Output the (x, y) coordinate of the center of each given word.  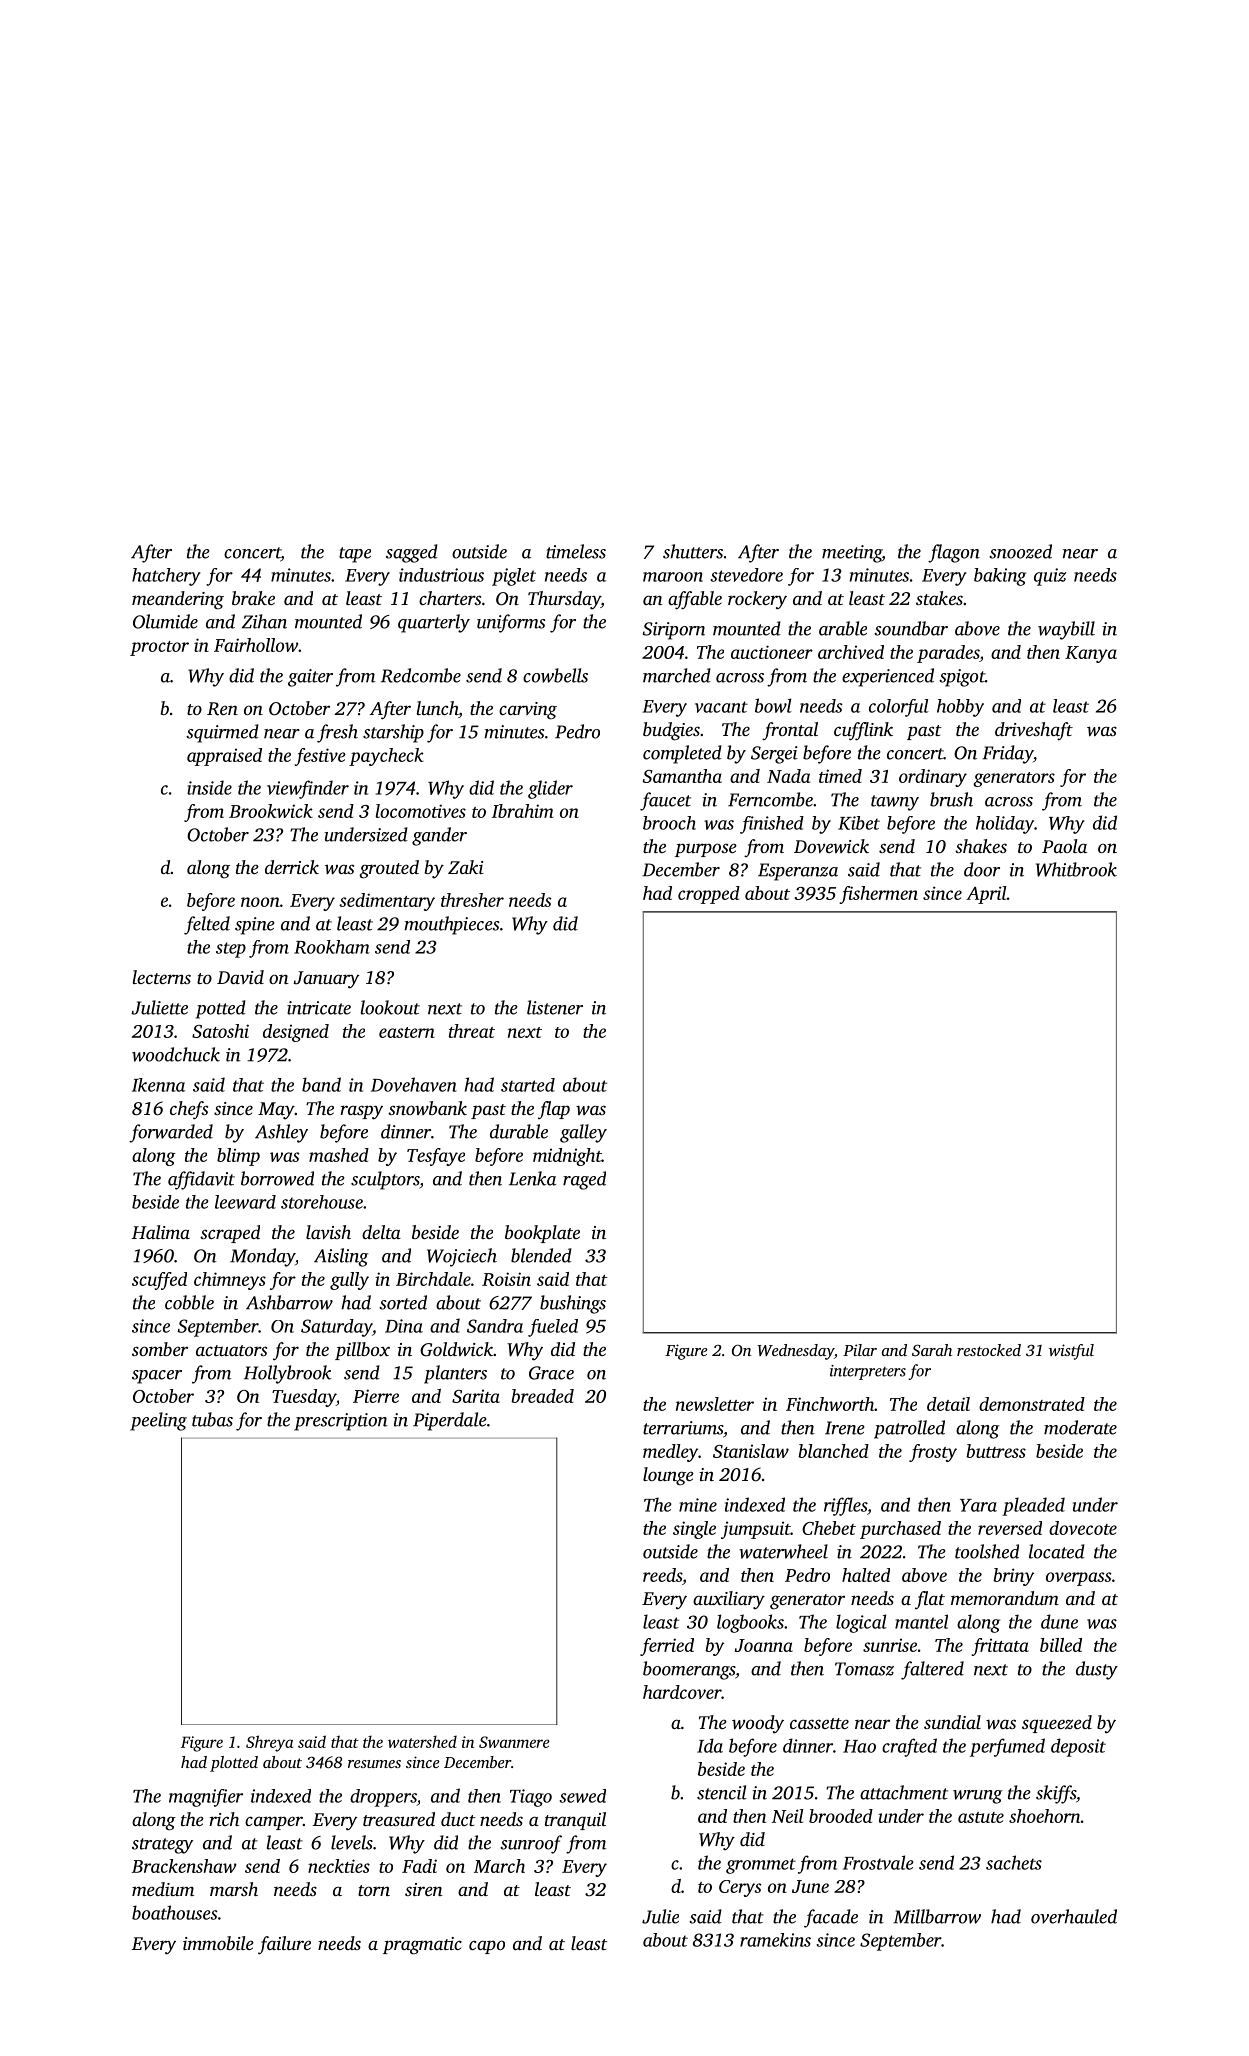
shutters (693, 551)
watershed (422, 1741)
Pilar (860, 1350)
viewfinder (308, 789)
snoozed (1020, 551)
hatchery (166, 577)
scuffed (159, 1281)
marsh (234, 1889)
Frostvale (878, 1862)
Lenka (532, 1178)
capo (487, 1947)
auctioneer (772, 652)
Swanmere (514, 1742)
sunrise (890, 1645)
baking (1000, 577)
